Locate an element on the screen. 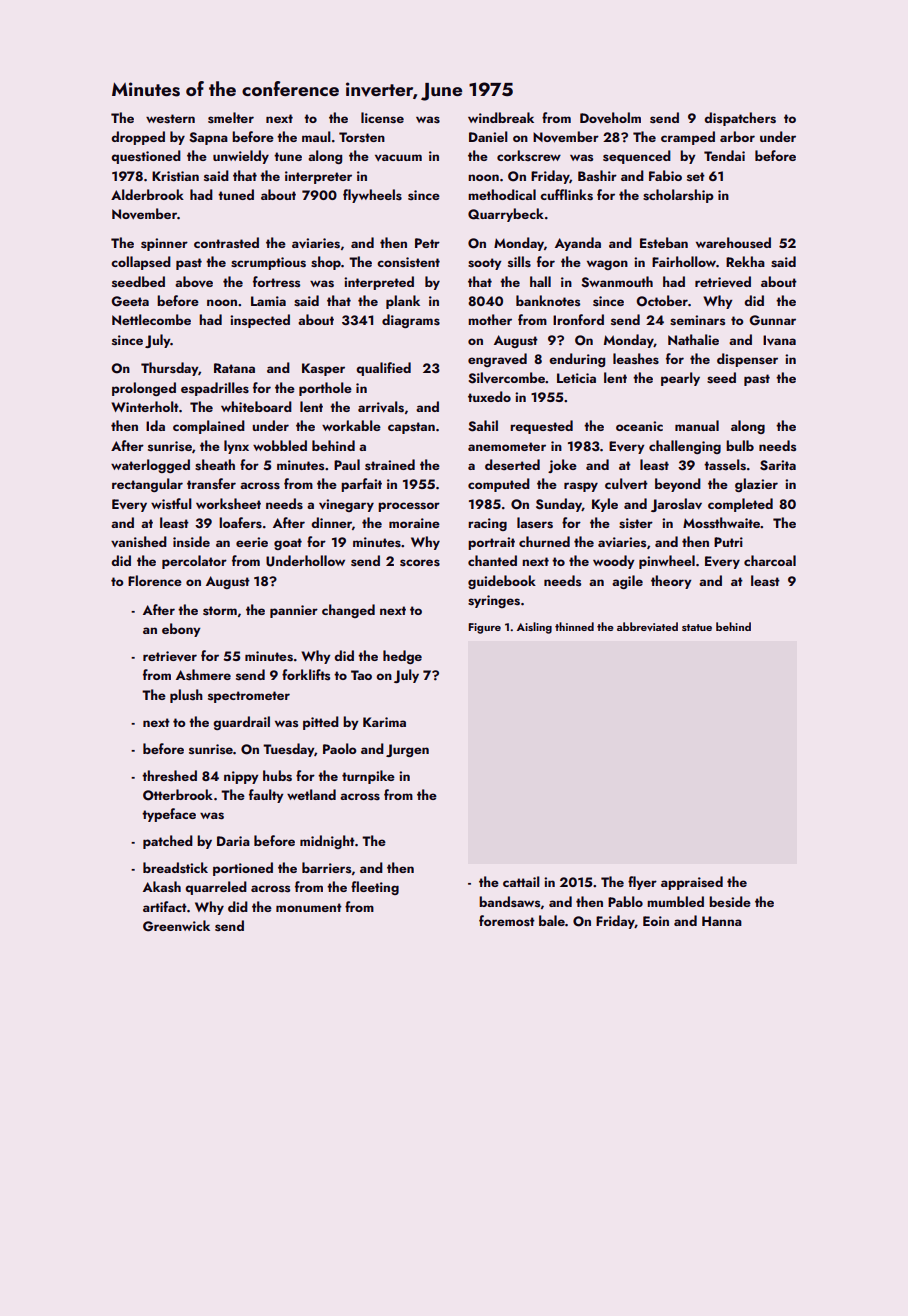 The height and width of the screenshot is (1316, 908). Tao is located at coordinates (361, 675).
